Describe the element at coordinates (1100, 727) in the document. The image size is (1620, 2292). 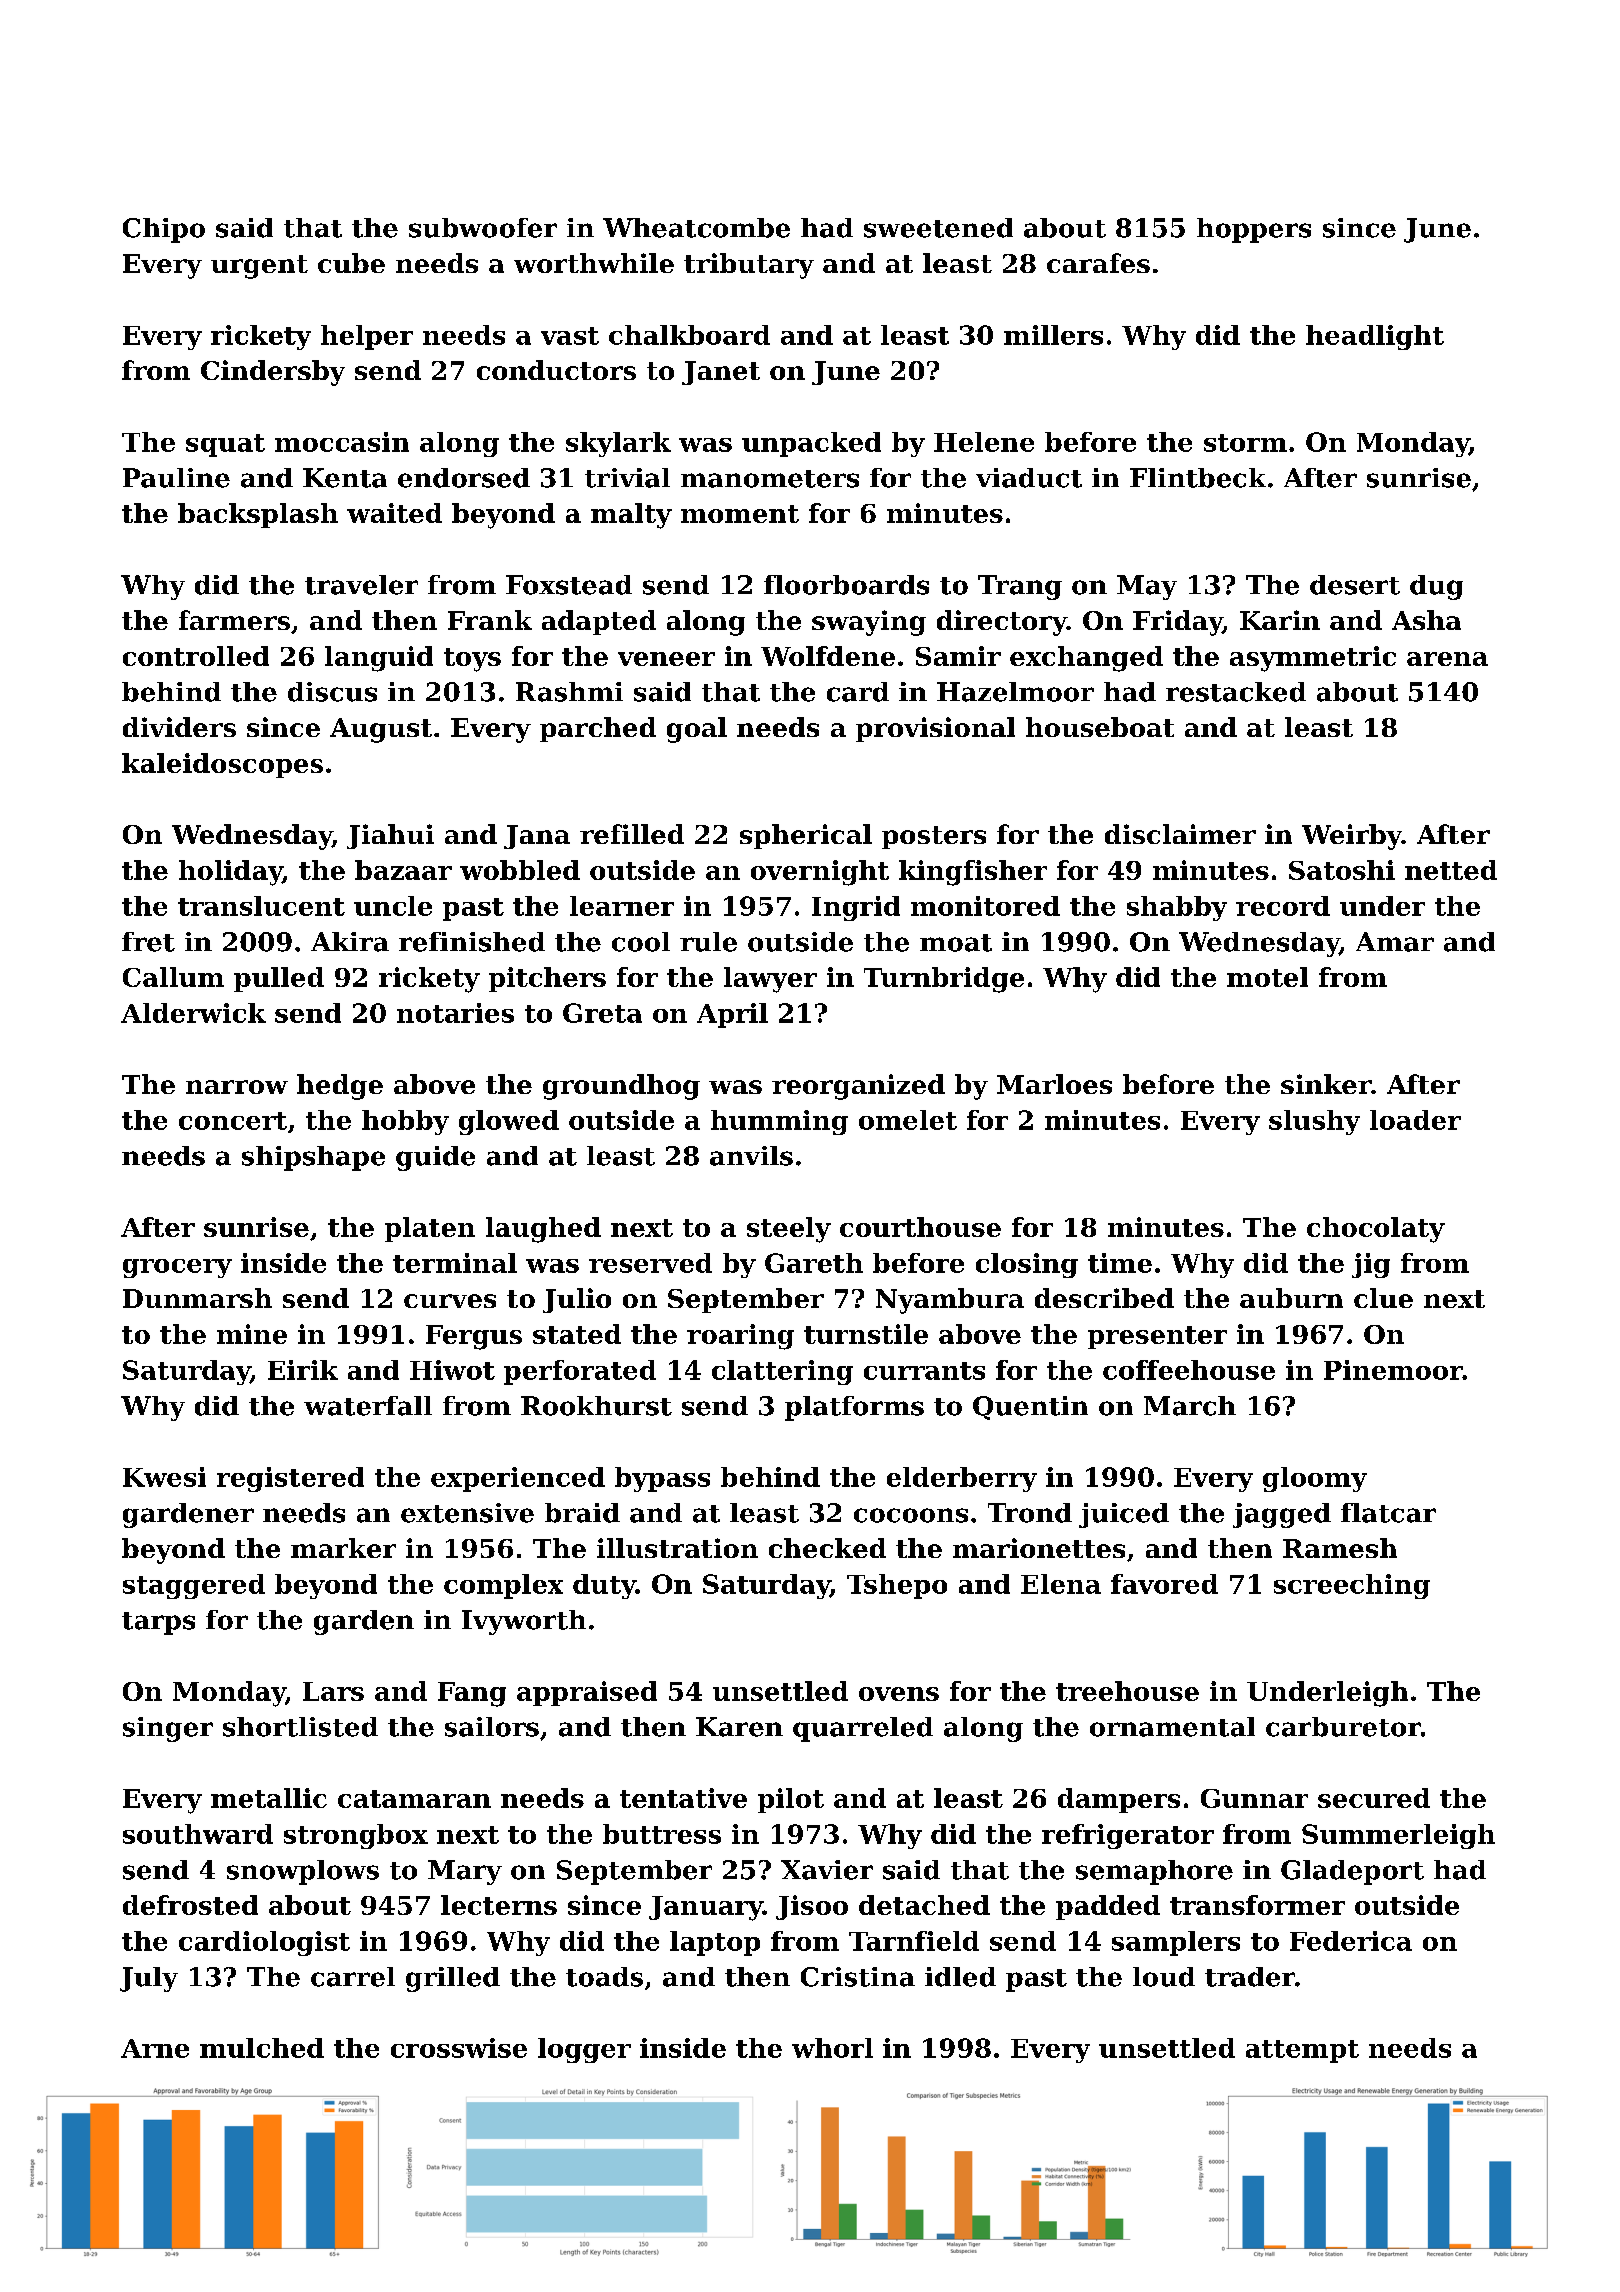
I see `houseboat` at that location.
